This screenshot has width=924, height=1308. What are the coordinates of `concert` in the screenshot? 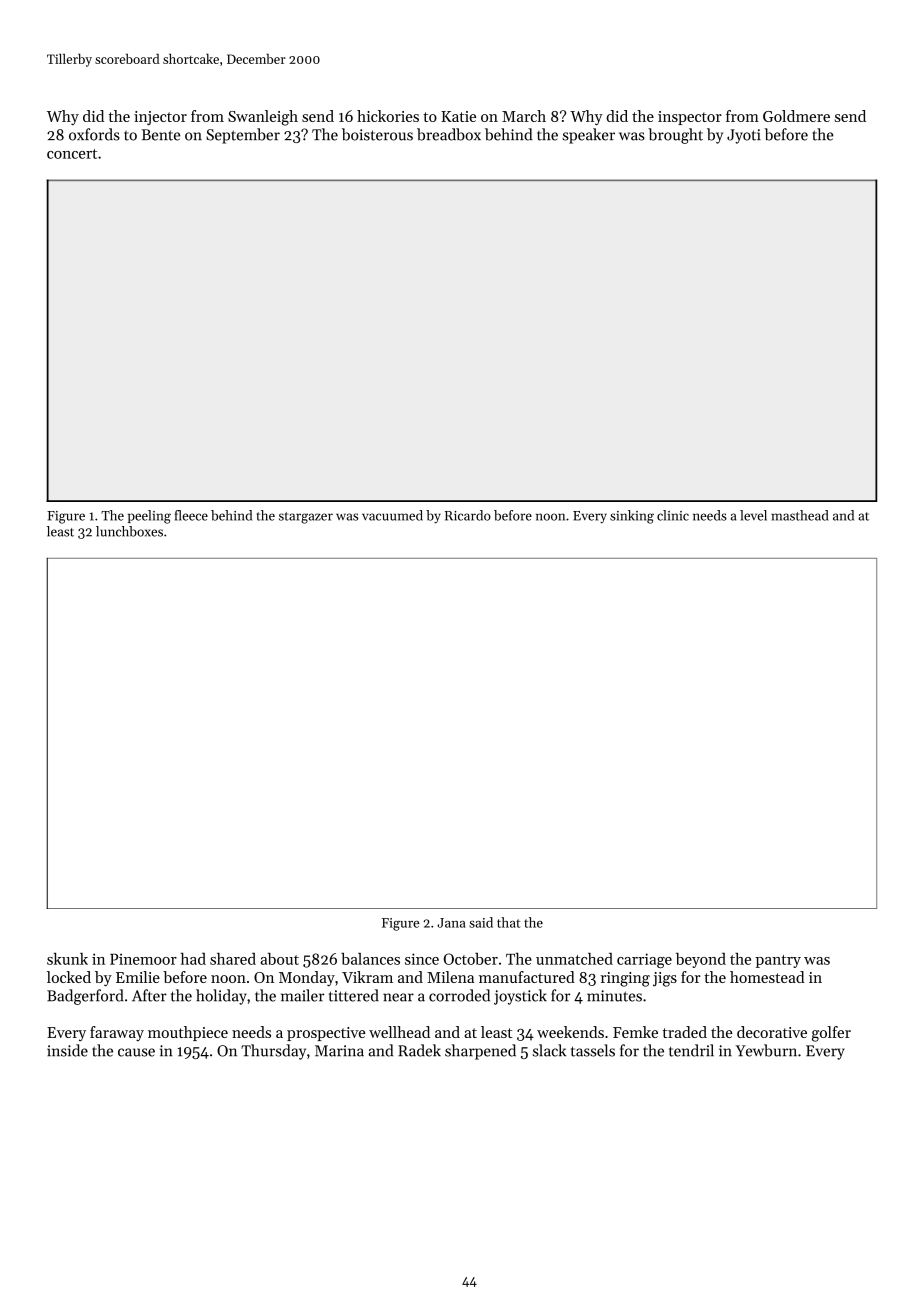 It's located at (72, 154).
